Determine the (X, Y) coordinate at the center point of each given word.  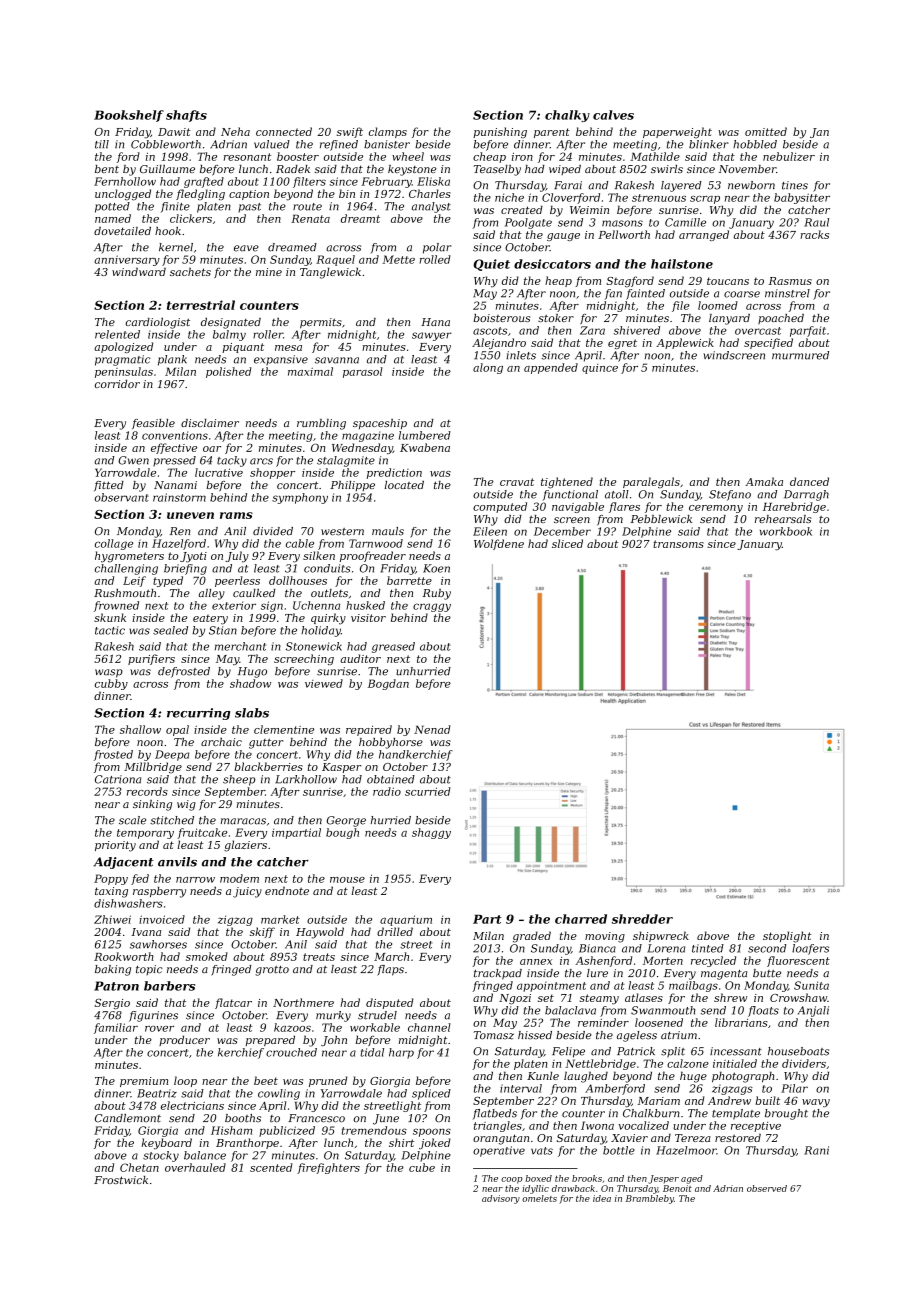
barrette (409, 580)
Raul (816, 222)
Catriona (118, 779)
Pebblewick (661, 519)
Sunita (811, 985)
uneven (190, 515)
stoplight (787, 937)
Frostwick (121, 1180)
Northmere (303, 1002)
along (488, 368)
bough (342, 833)
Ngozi (515, 999)
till (102, 144)
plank (172, 360)
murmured (800, 355)
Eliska (433, 181)
